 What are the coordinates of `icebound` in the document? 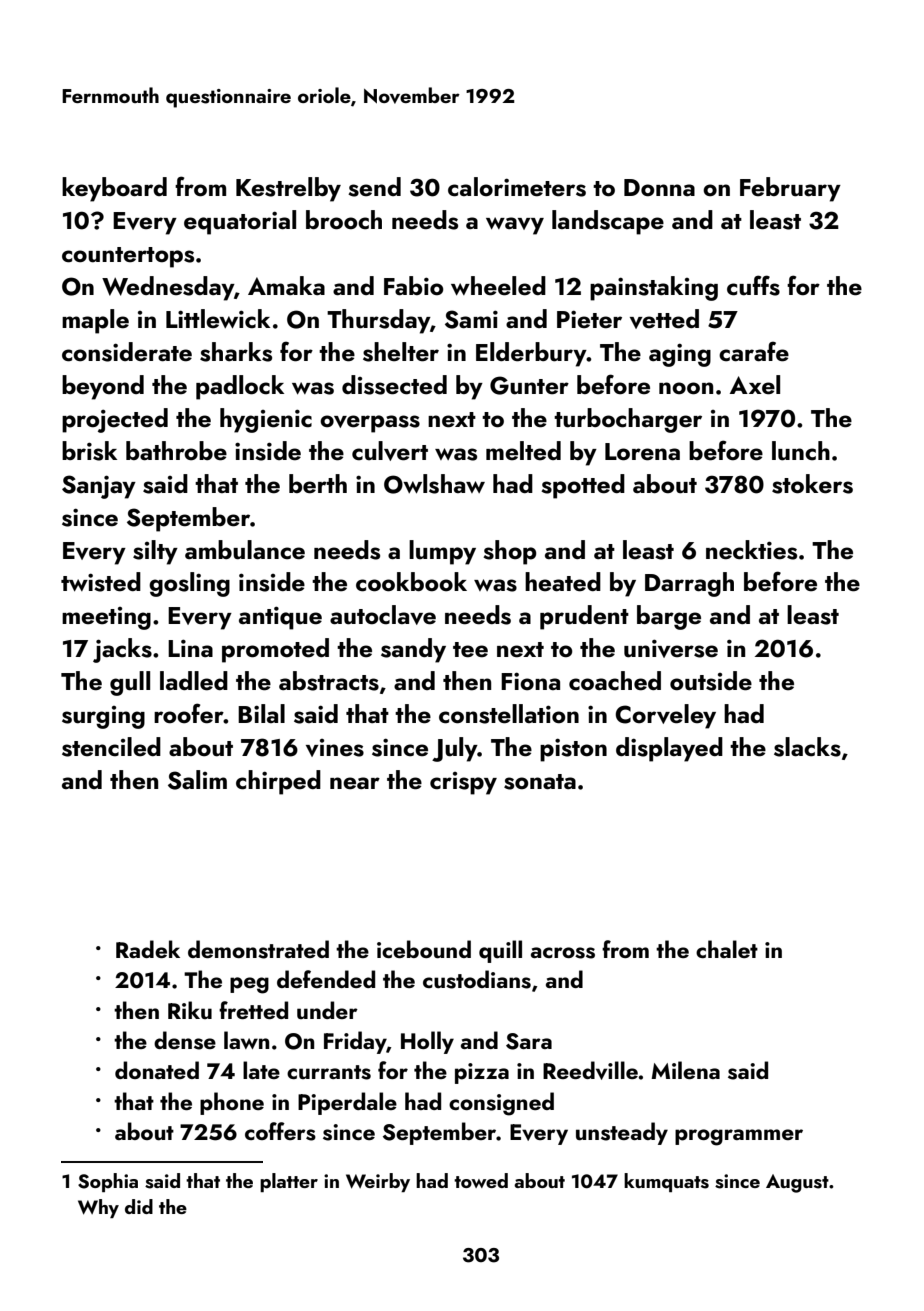 It's located at (424, 949).
